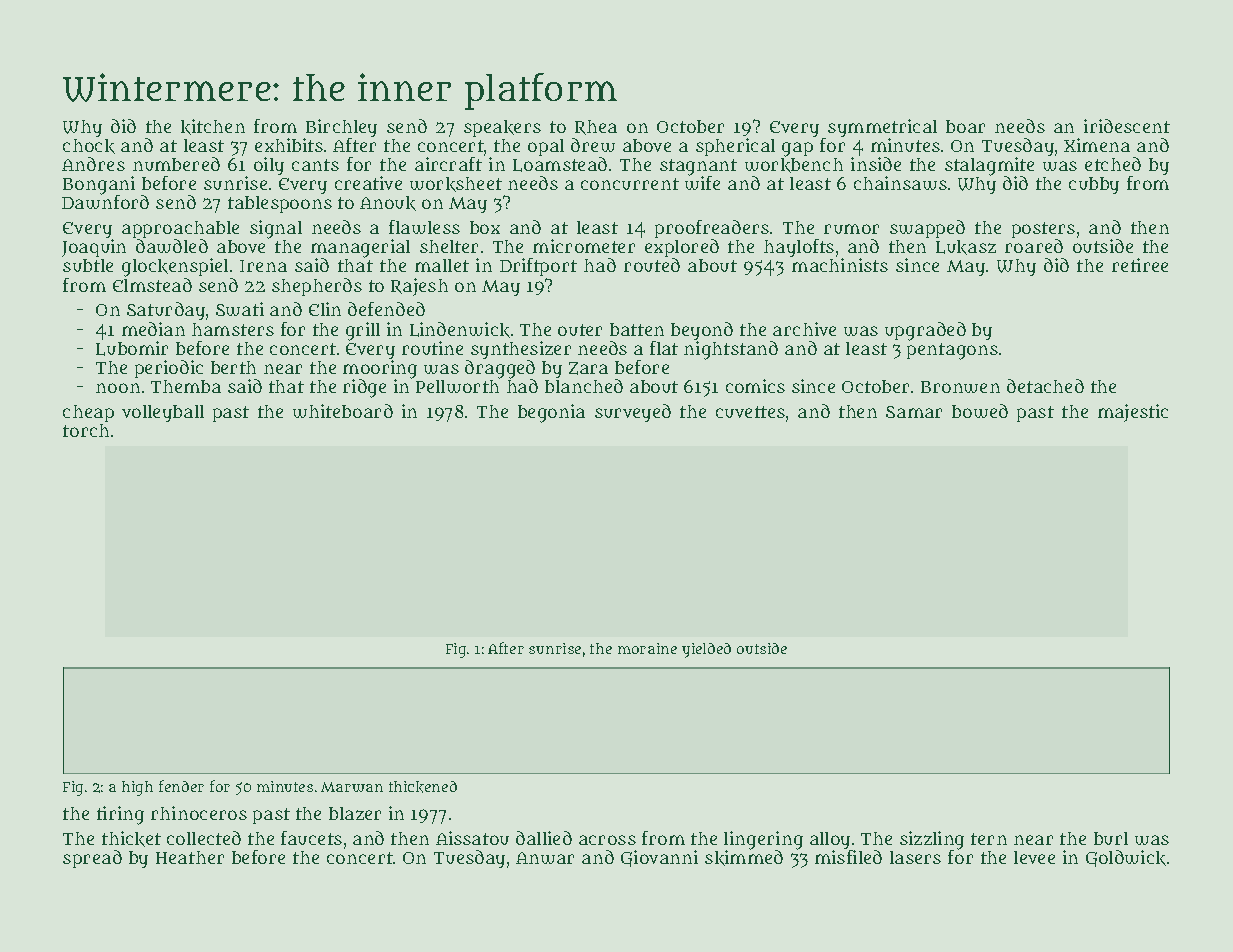 This page has height=952, width=1233. What do you see at coordinates (423, 787) in the page?
I see `thickened` at bounding box center [423, 787].
